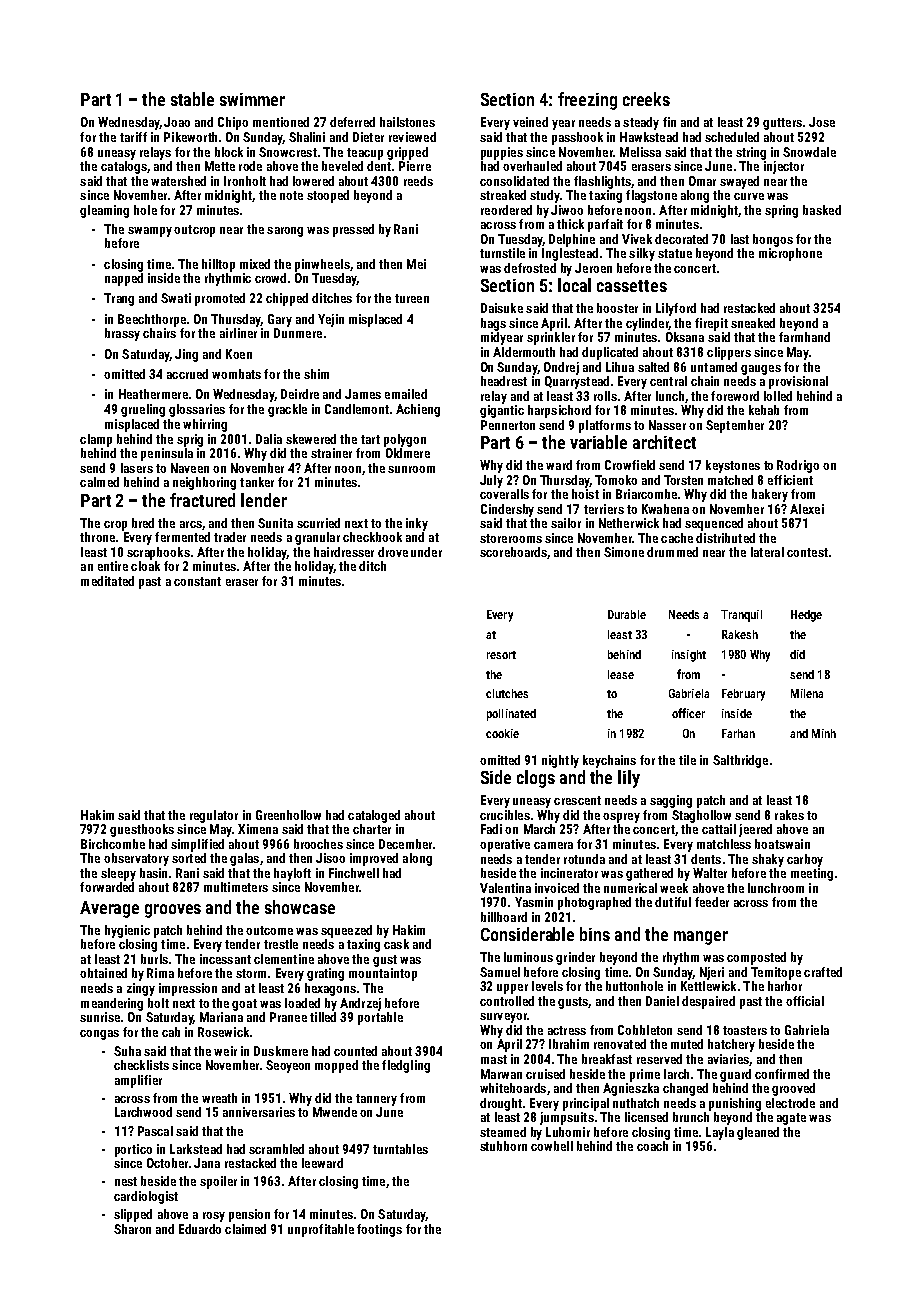 This page has height=1308, width=924. Describe the element at coordinates (502, 153) in the page. I see `puppies` at that location.
